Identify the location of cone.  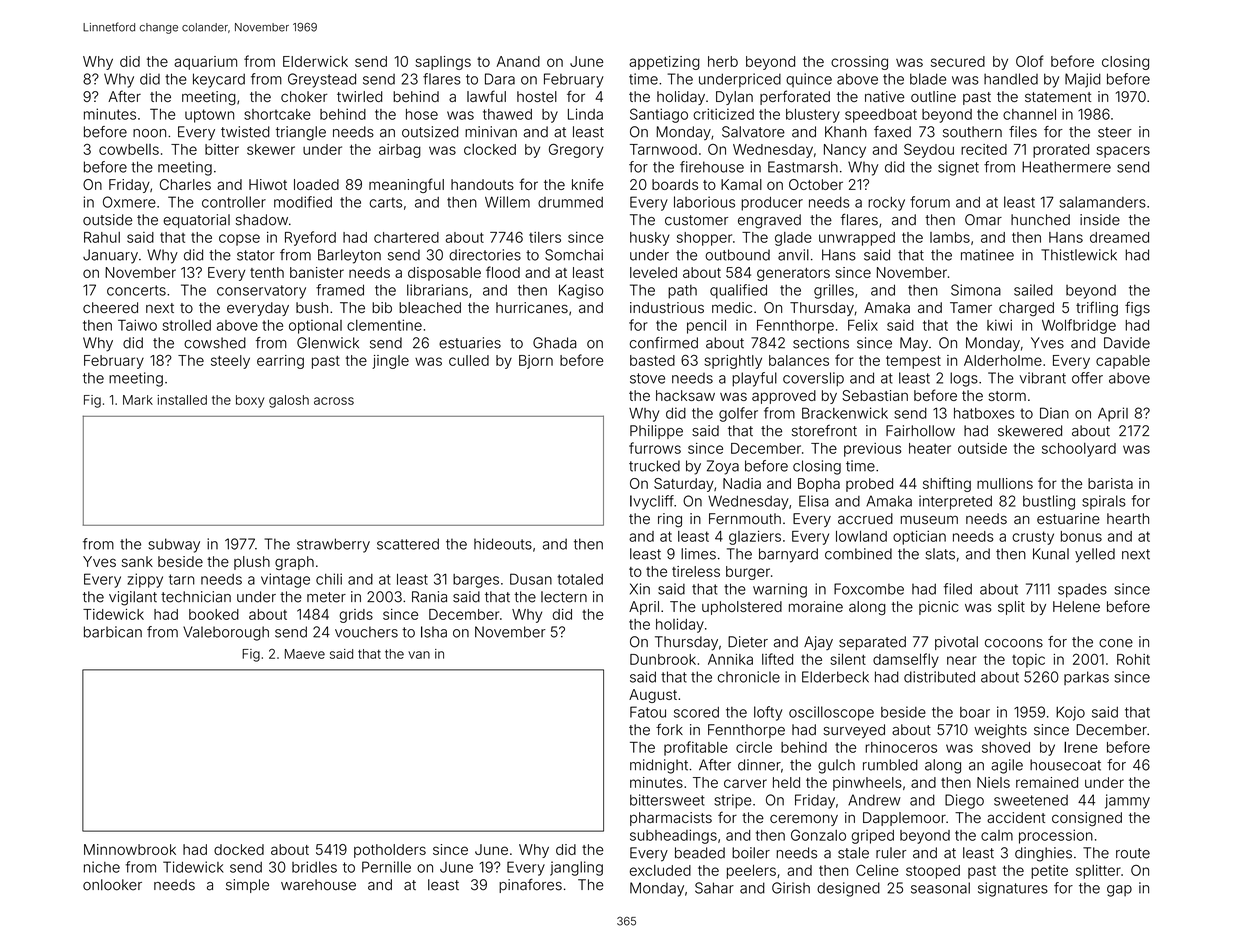
(1116, 643).
